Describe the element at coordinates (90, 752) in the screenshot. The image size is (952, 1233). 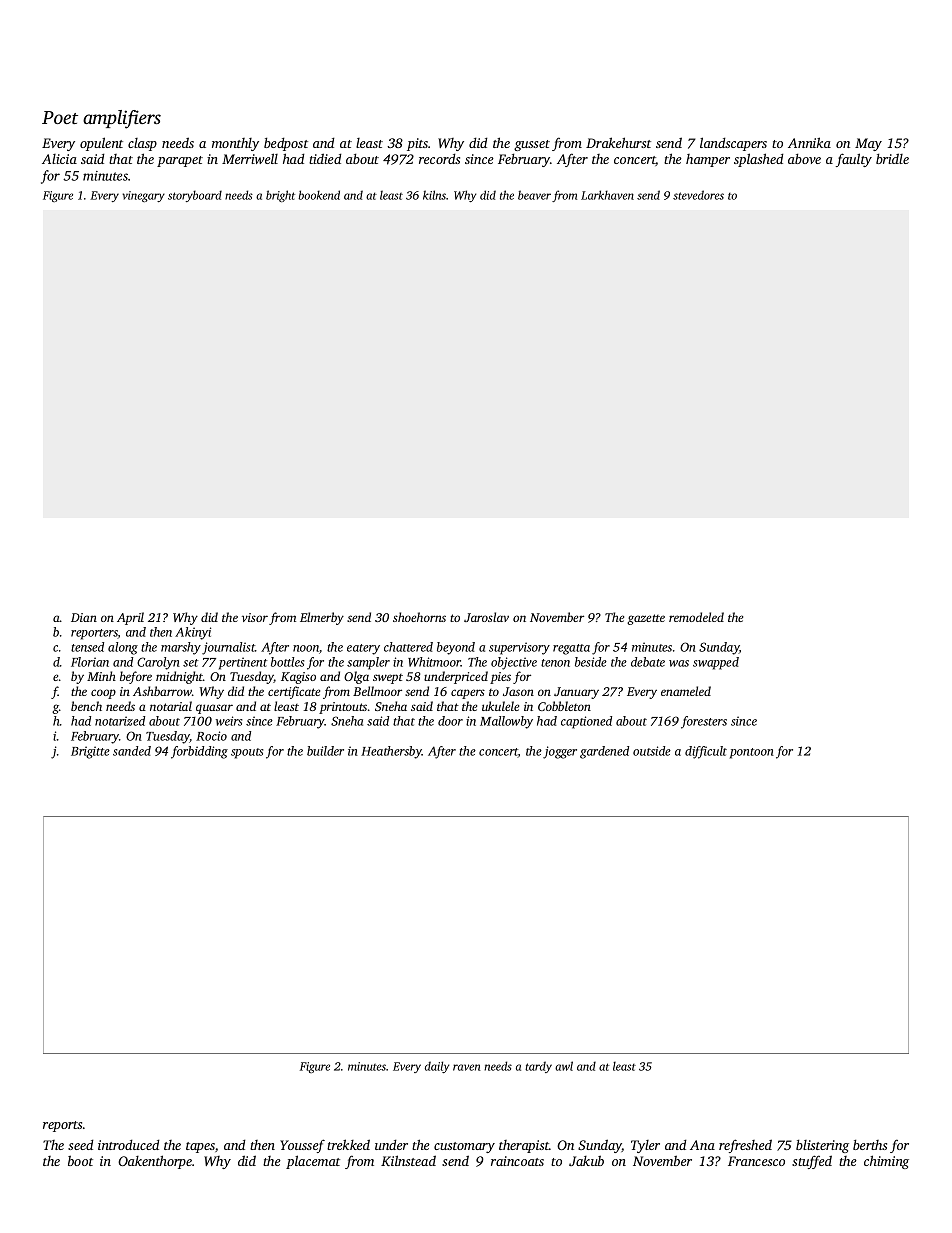
I see `Brigitte` at that location.
